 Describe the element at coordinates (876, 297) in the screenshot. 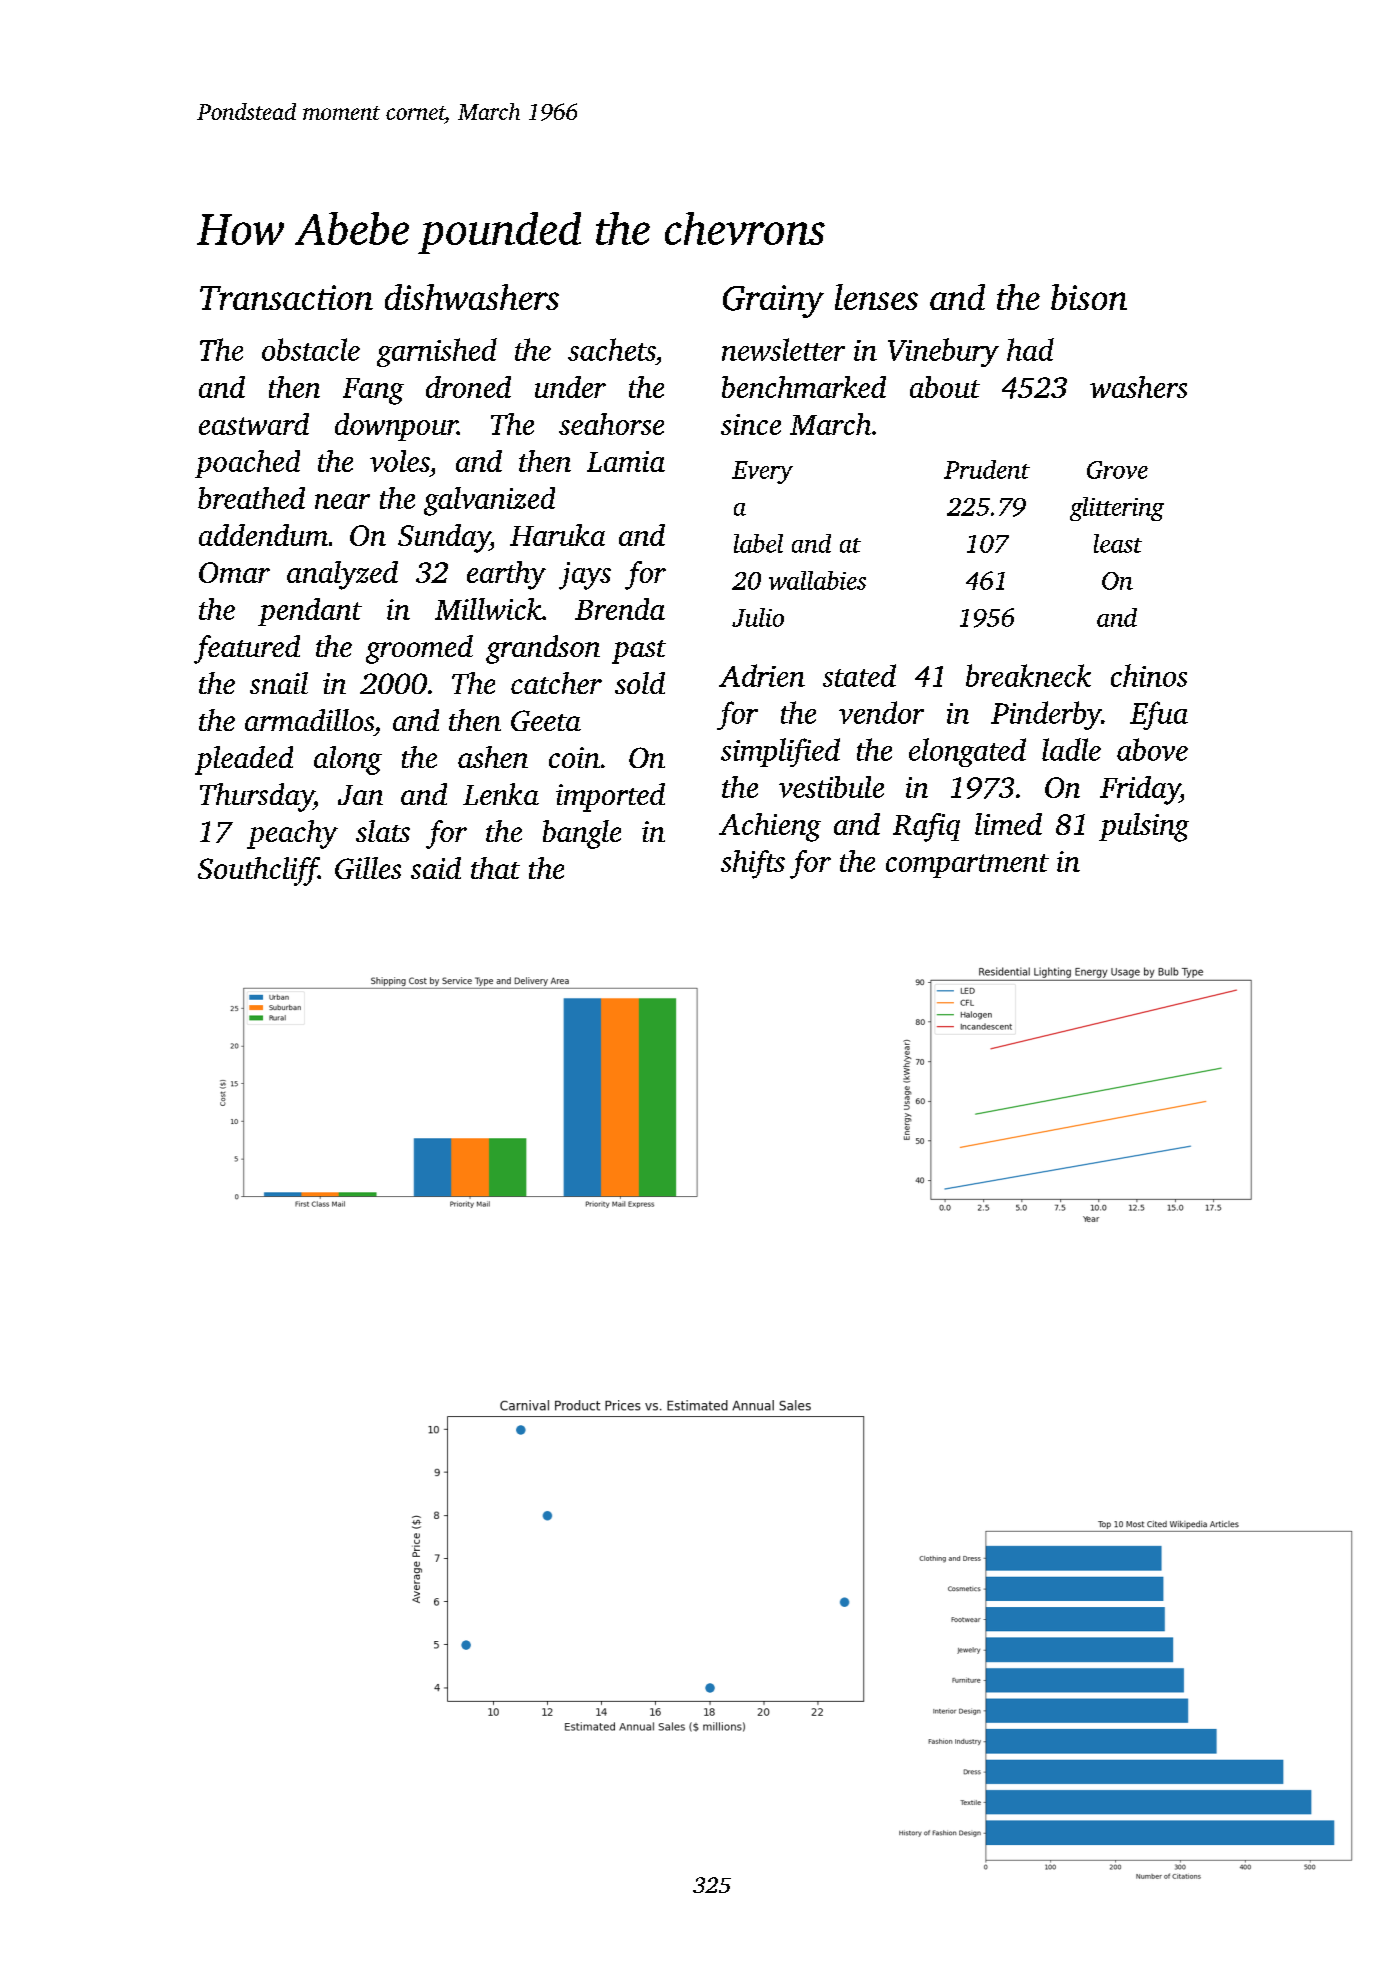

I see `lenses` at that location.
